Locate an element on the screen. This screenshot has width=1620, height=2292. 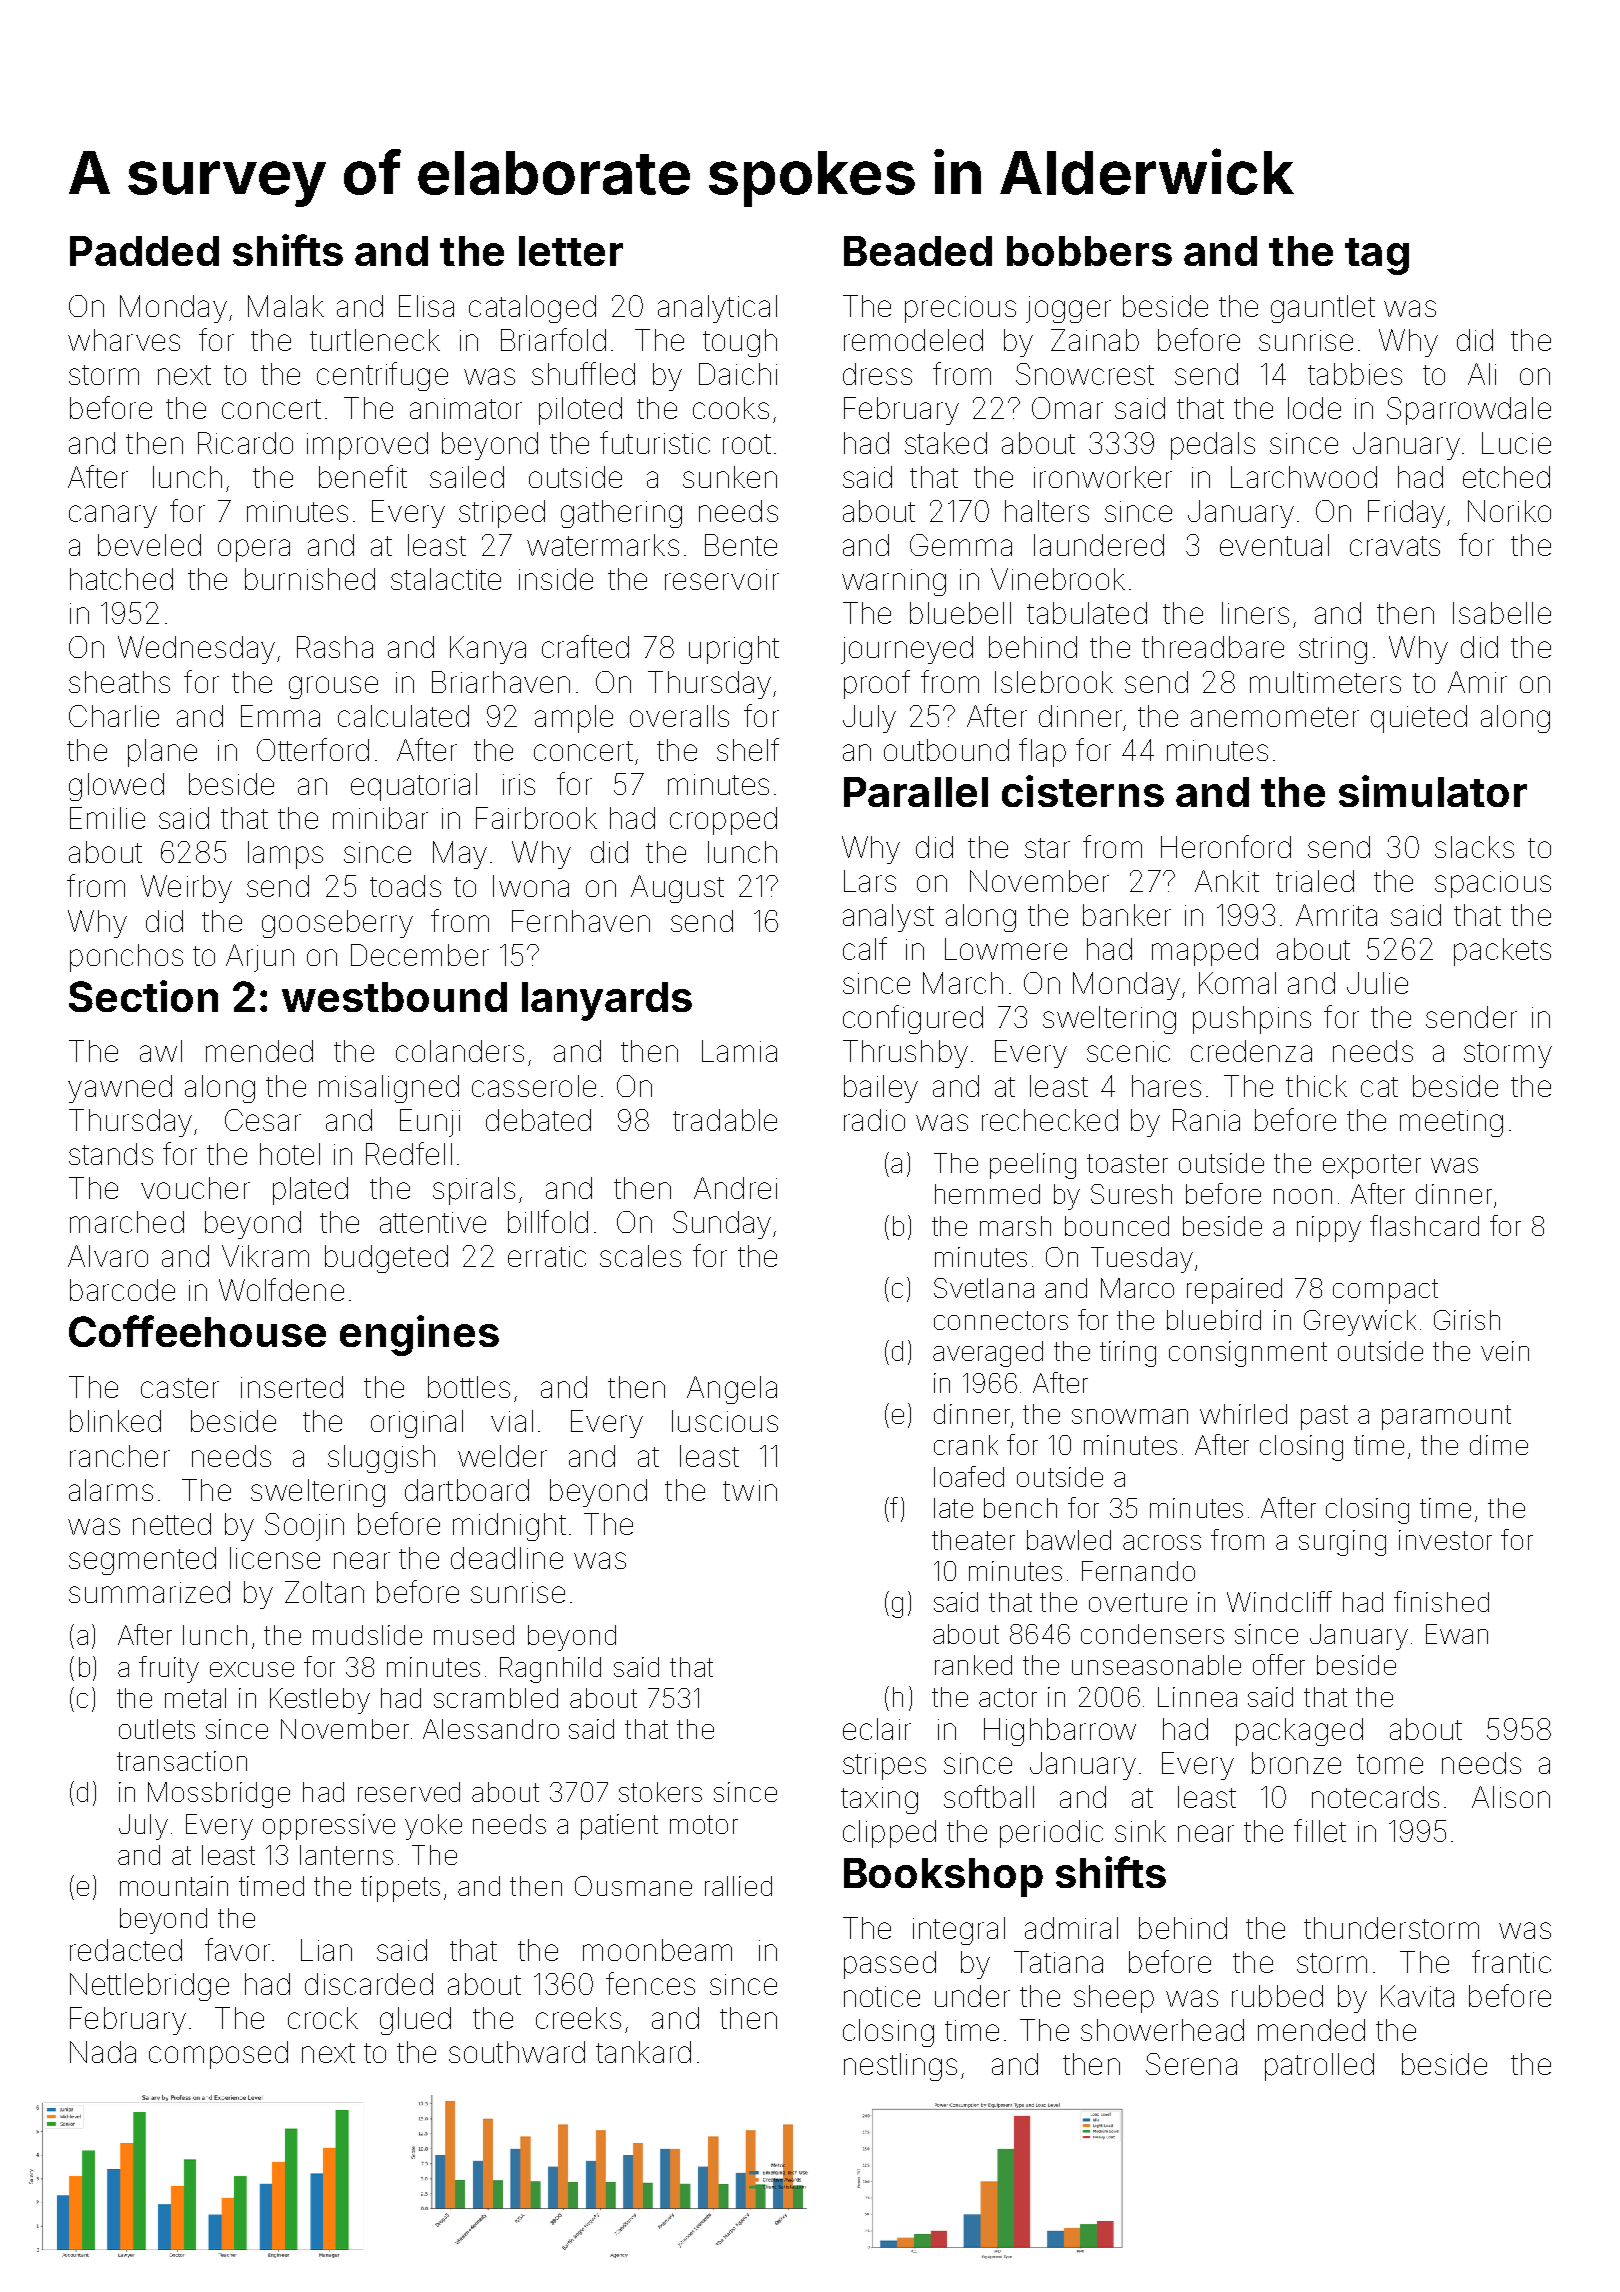
spacious is located at coordinates (1493, 884).
